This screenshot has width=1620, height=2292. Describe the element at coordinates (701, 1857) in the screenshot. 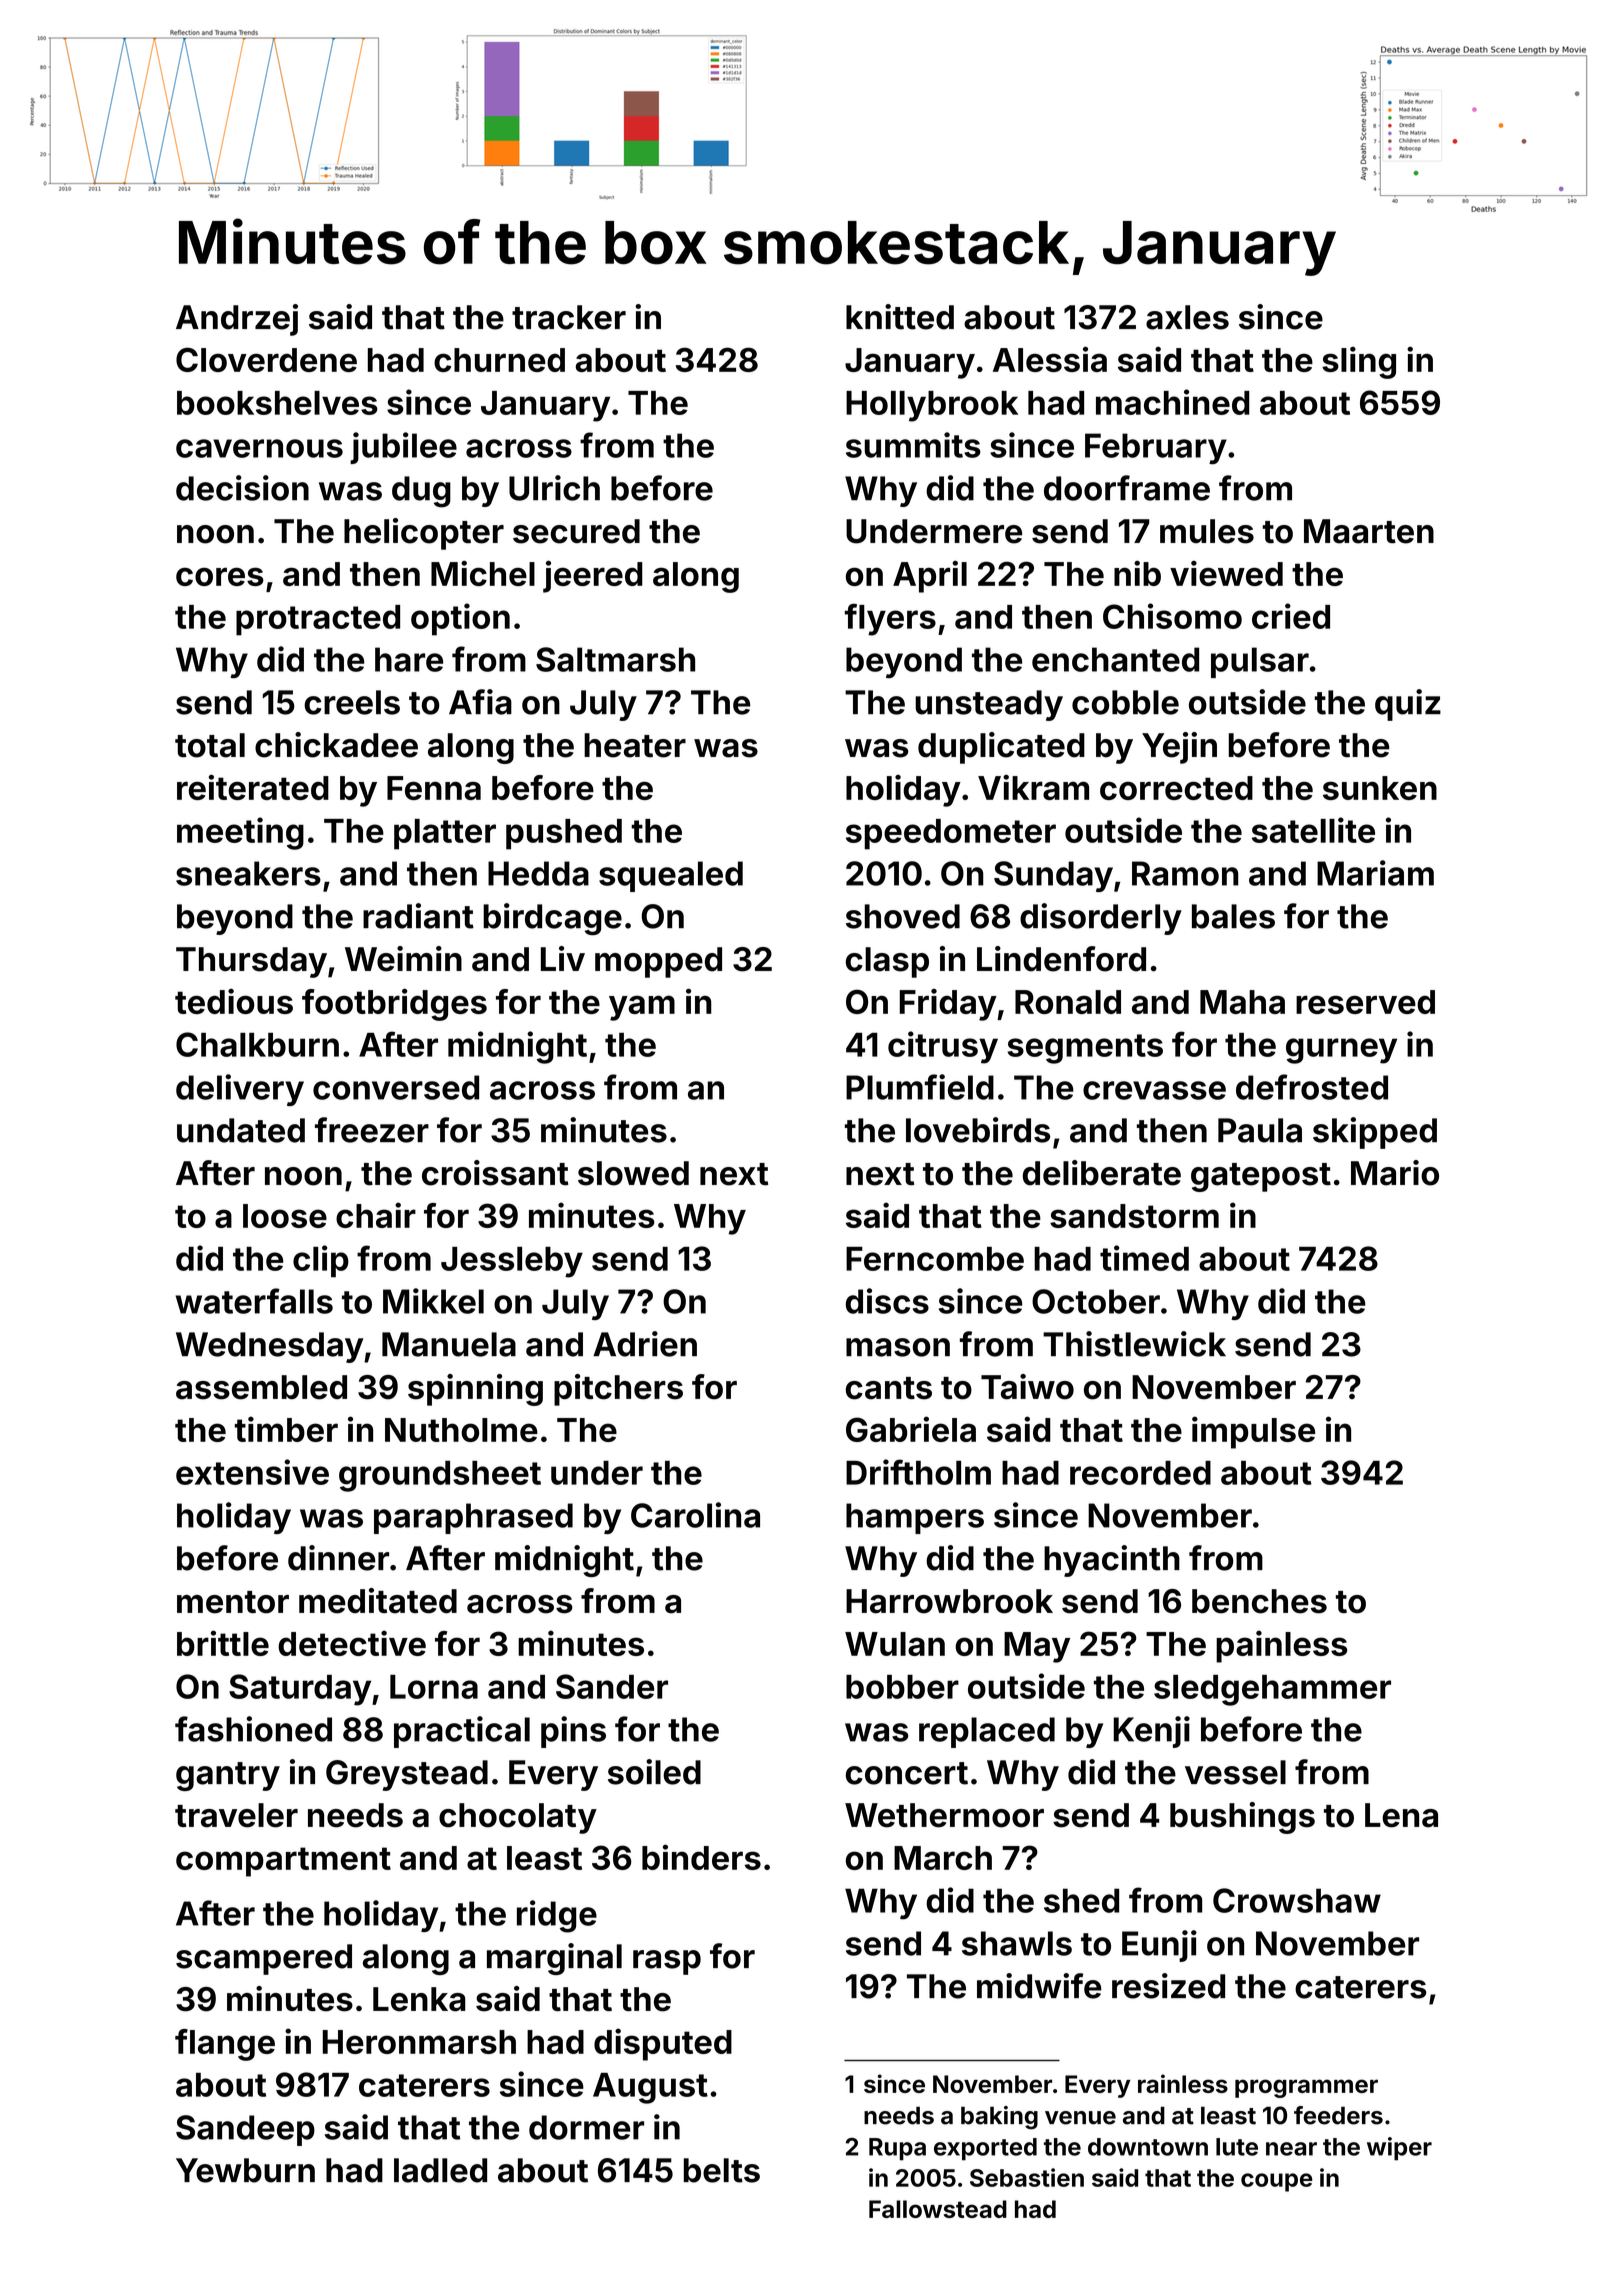

I see `binders` at that location.
